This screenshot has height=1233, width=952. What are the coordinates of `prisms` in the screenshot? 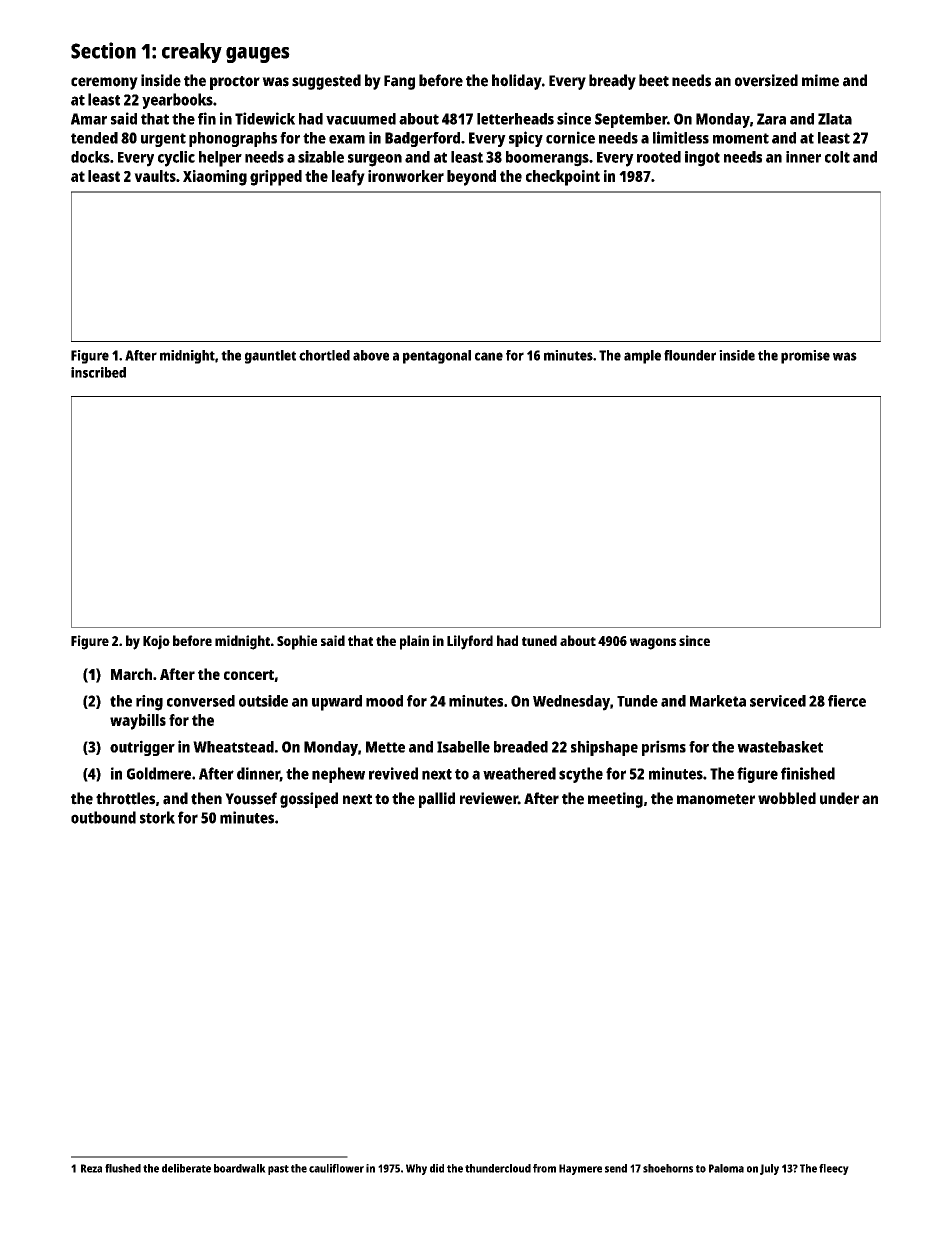 It's located at (664, 748).
